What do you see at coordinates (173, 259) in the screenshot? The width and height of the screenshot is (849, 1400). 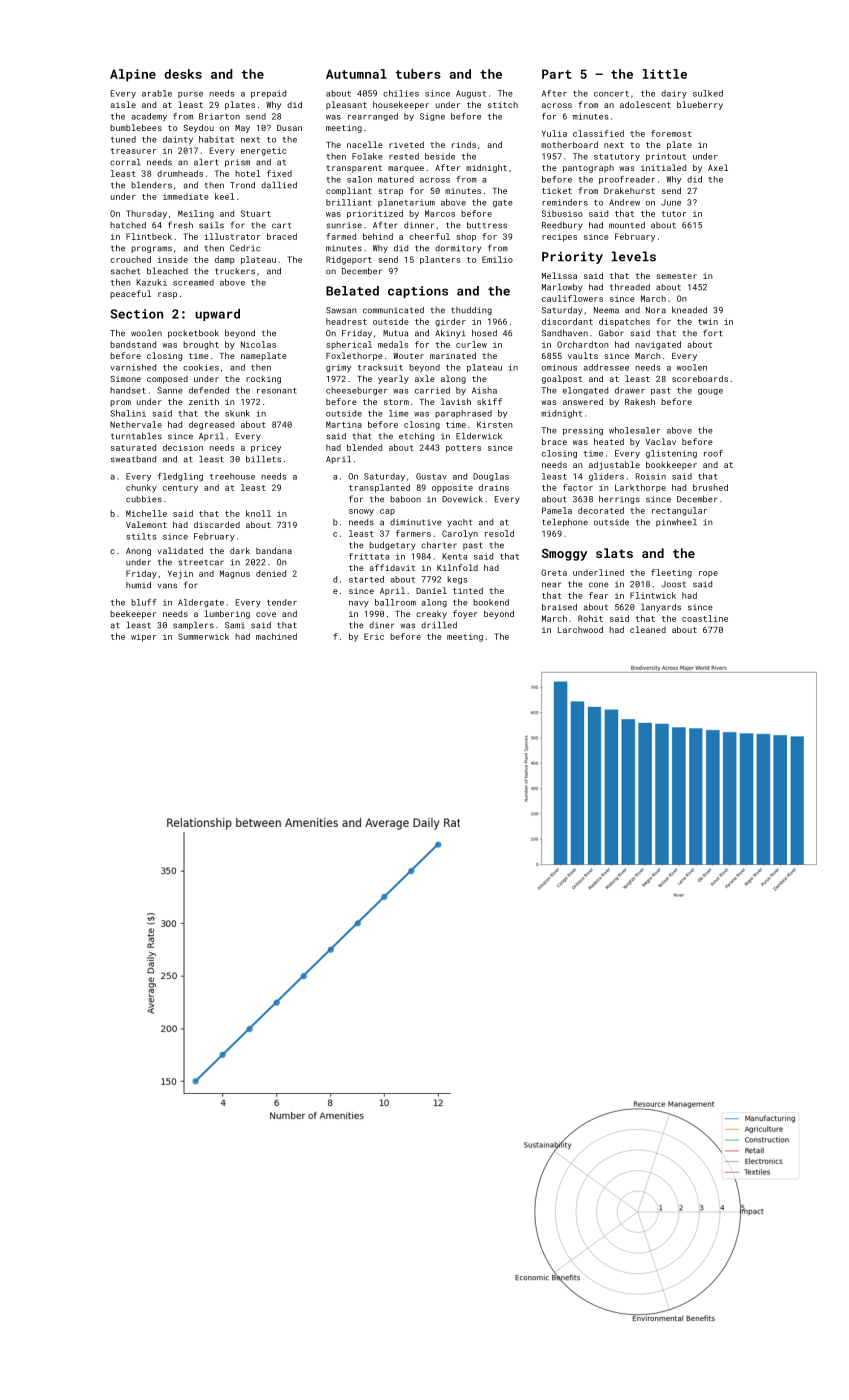 I see `inside` at bounding box center [173, 259].
